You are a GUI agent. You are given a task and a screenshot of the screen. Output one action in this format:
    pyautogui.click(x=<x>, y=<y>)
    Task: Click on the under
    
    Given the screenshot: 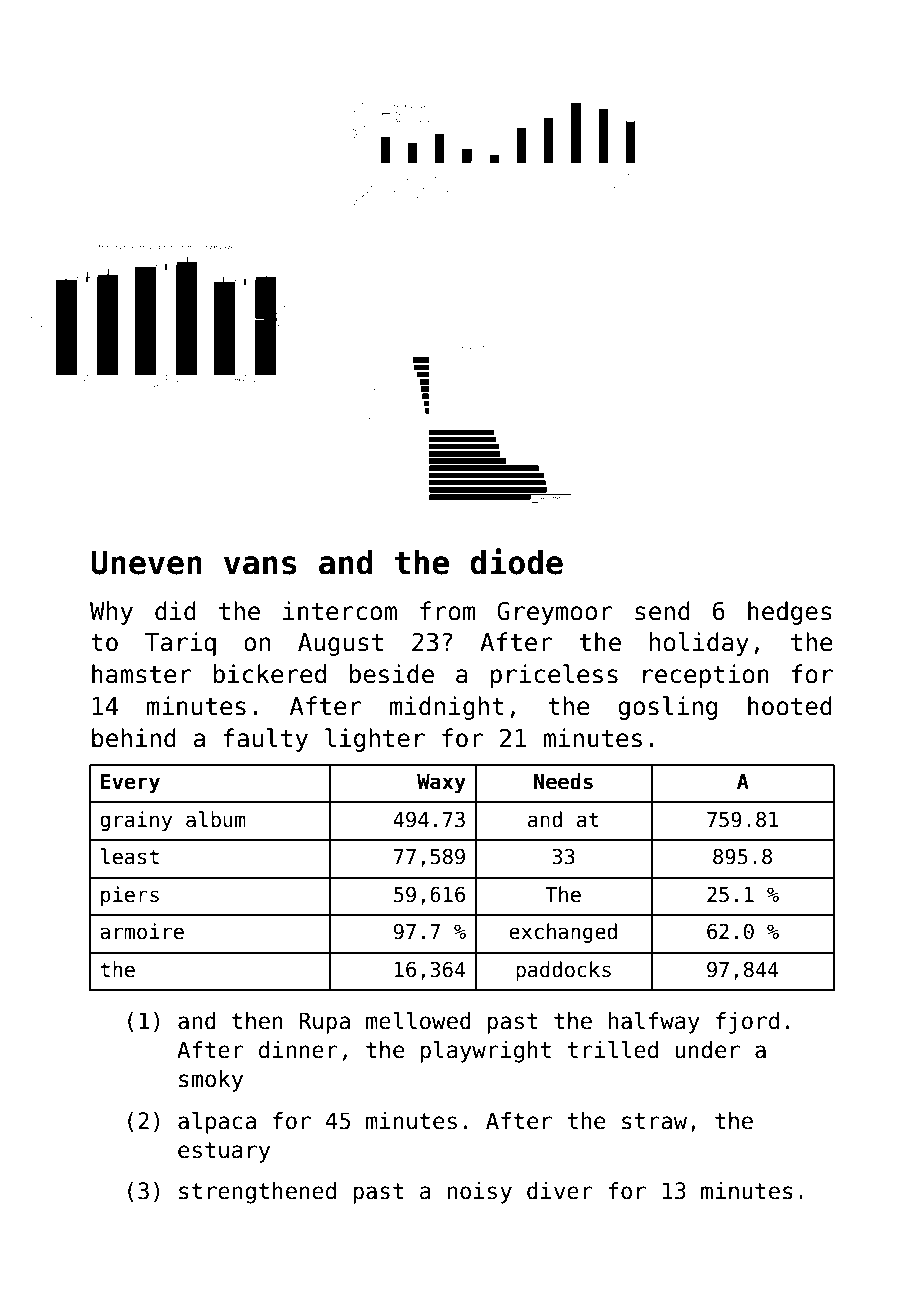 What is the action you would take?
    pyautogui.click(x=707, y=1050)
